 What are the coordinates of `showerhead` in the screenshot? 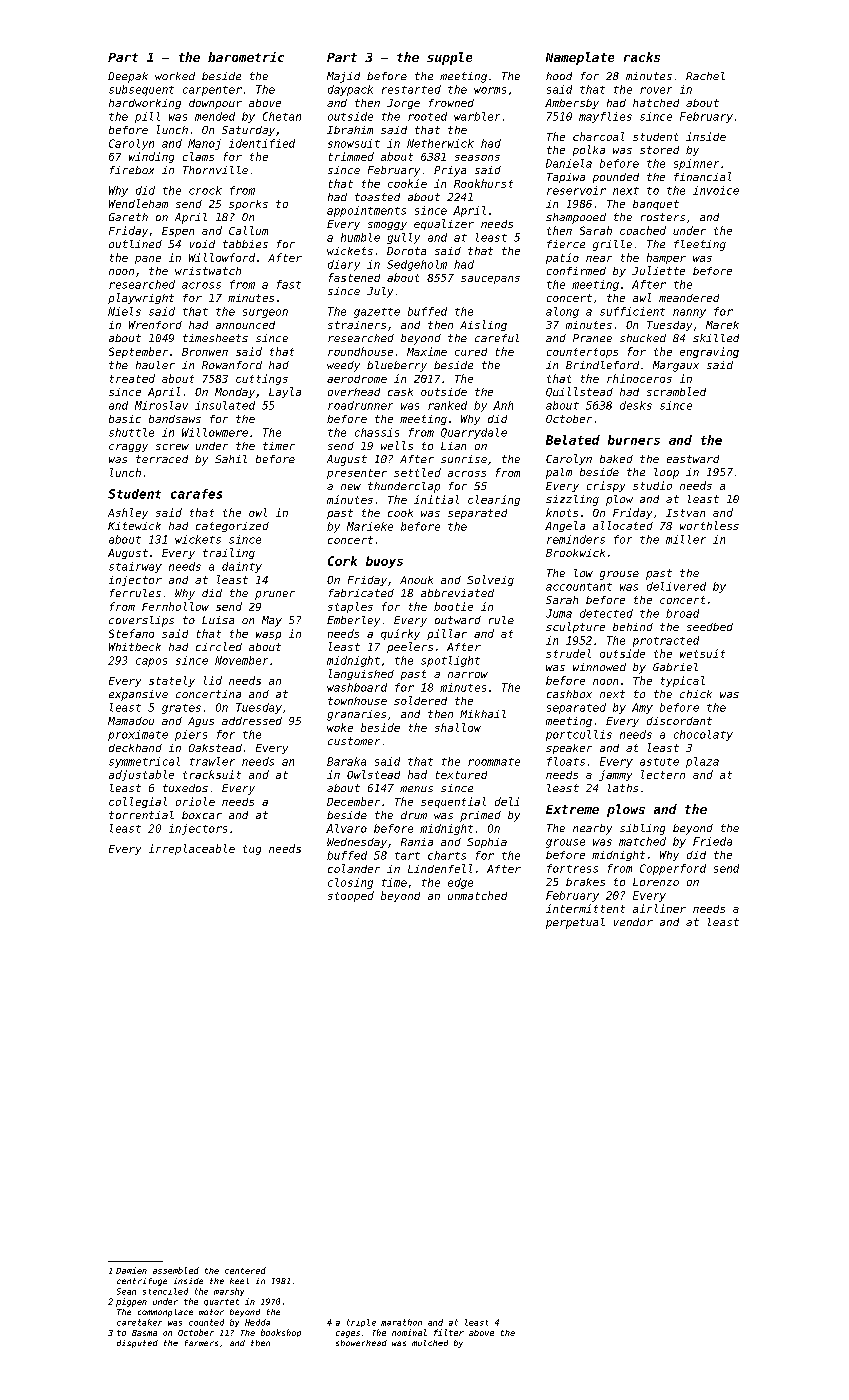 It's located at (361, 1343).
